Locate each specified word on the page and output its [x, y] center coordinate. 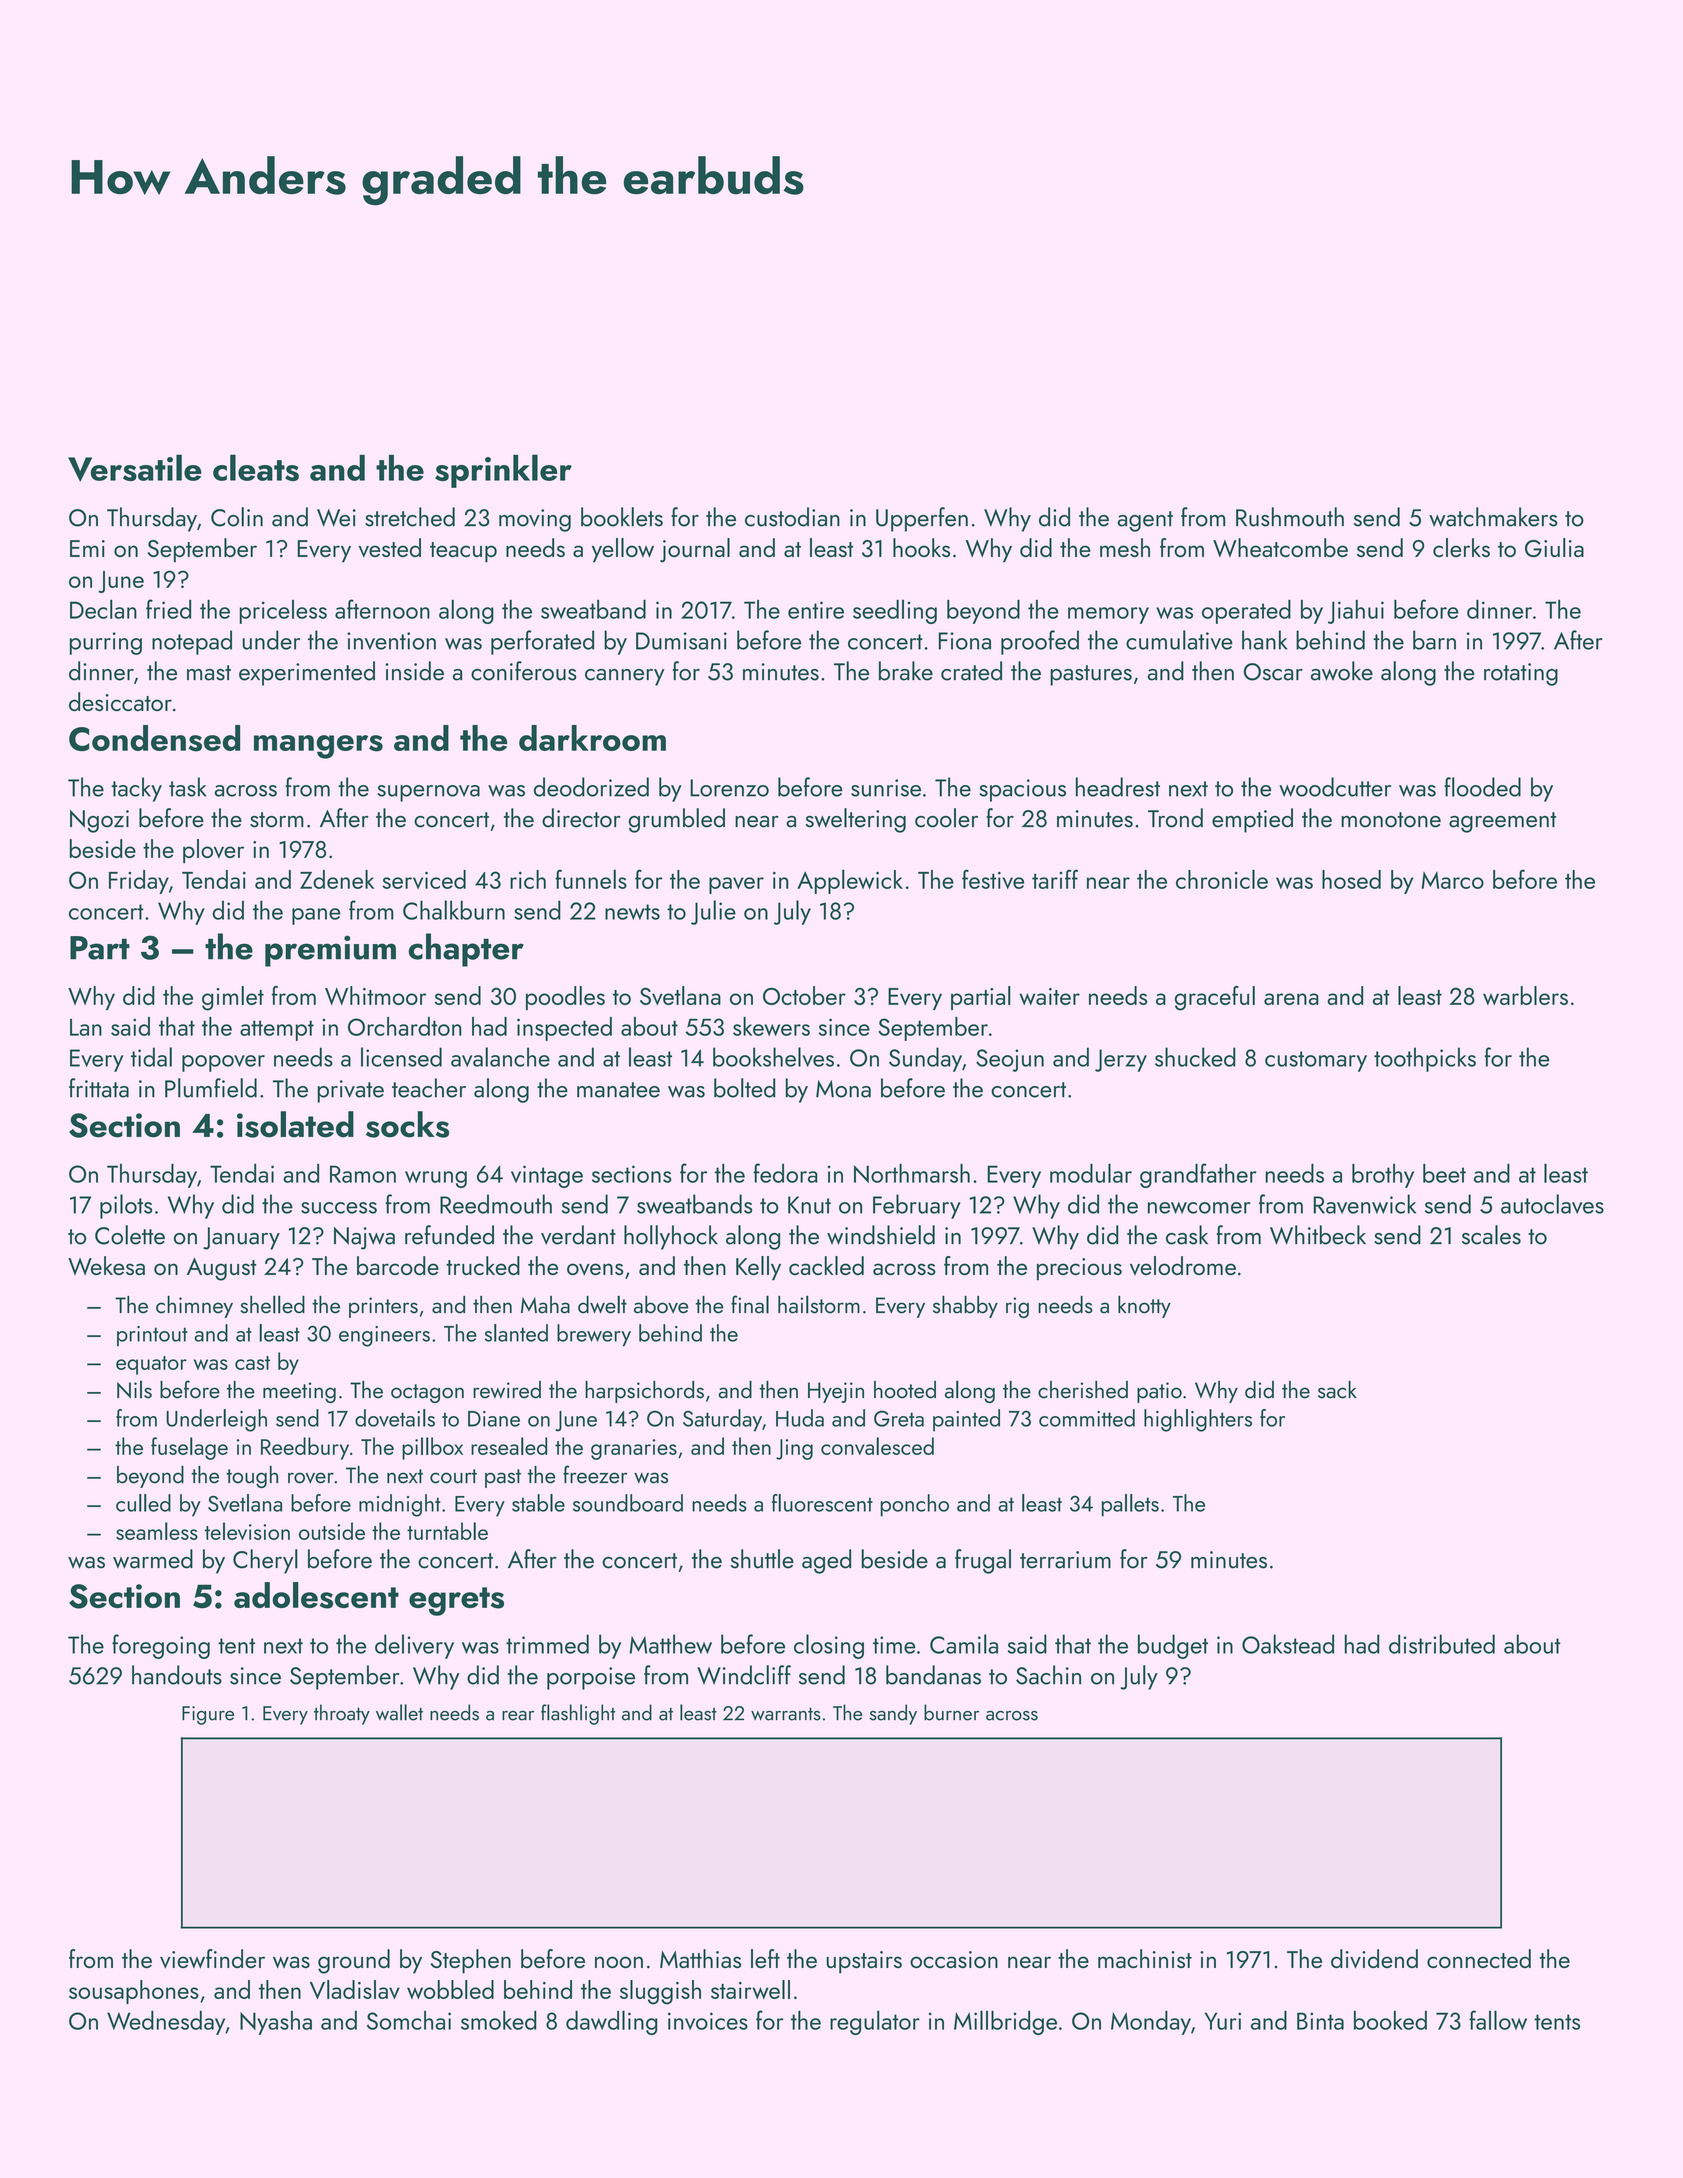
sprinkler [503, 471]
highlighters [1198, 1420]
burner [951, 1712]
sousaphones [134, 1992]
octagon [427, 1393]
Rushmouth [1290, 517]
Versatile [134, 468]
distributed [1442, 1644]
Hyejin [836, 1392]
